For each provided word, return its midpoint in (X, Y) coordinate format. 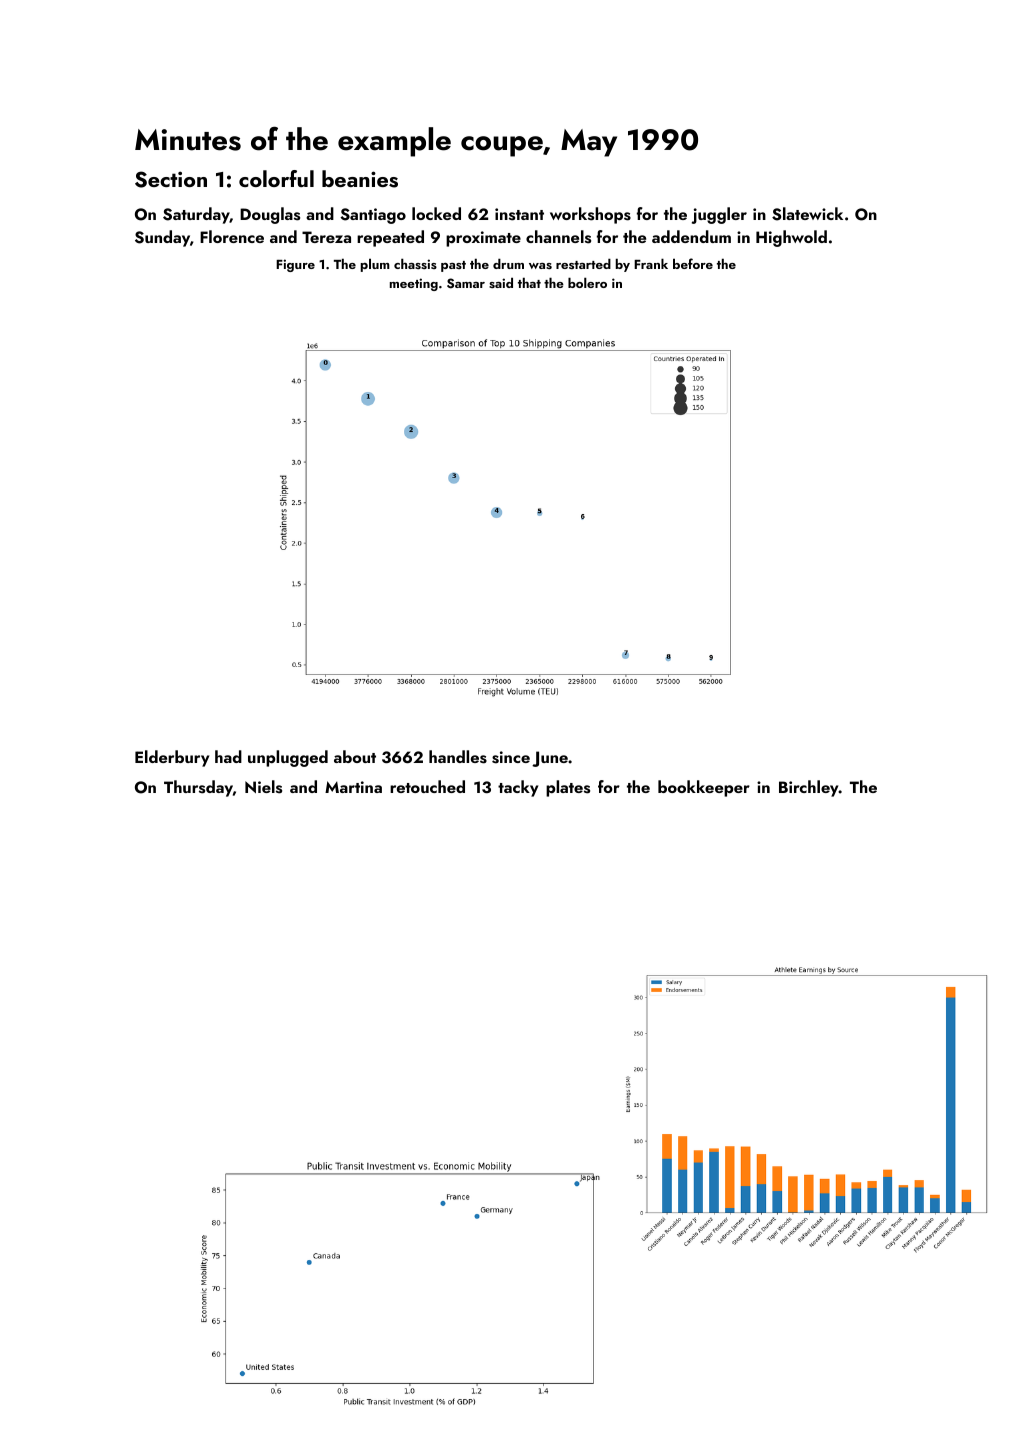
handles (458, 757)
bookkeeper (704, 788)
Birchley (809, 788)
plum (375, 265)
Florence (232, 236)
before (693, 263)
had (228, 756)
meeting (414, 284)
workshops (590, 215)
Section (171, 179)
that (529, 282)
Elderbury (172, 758)
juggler (719, 215)
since (511, 757)
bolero (587, 282)
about (355, 756)
